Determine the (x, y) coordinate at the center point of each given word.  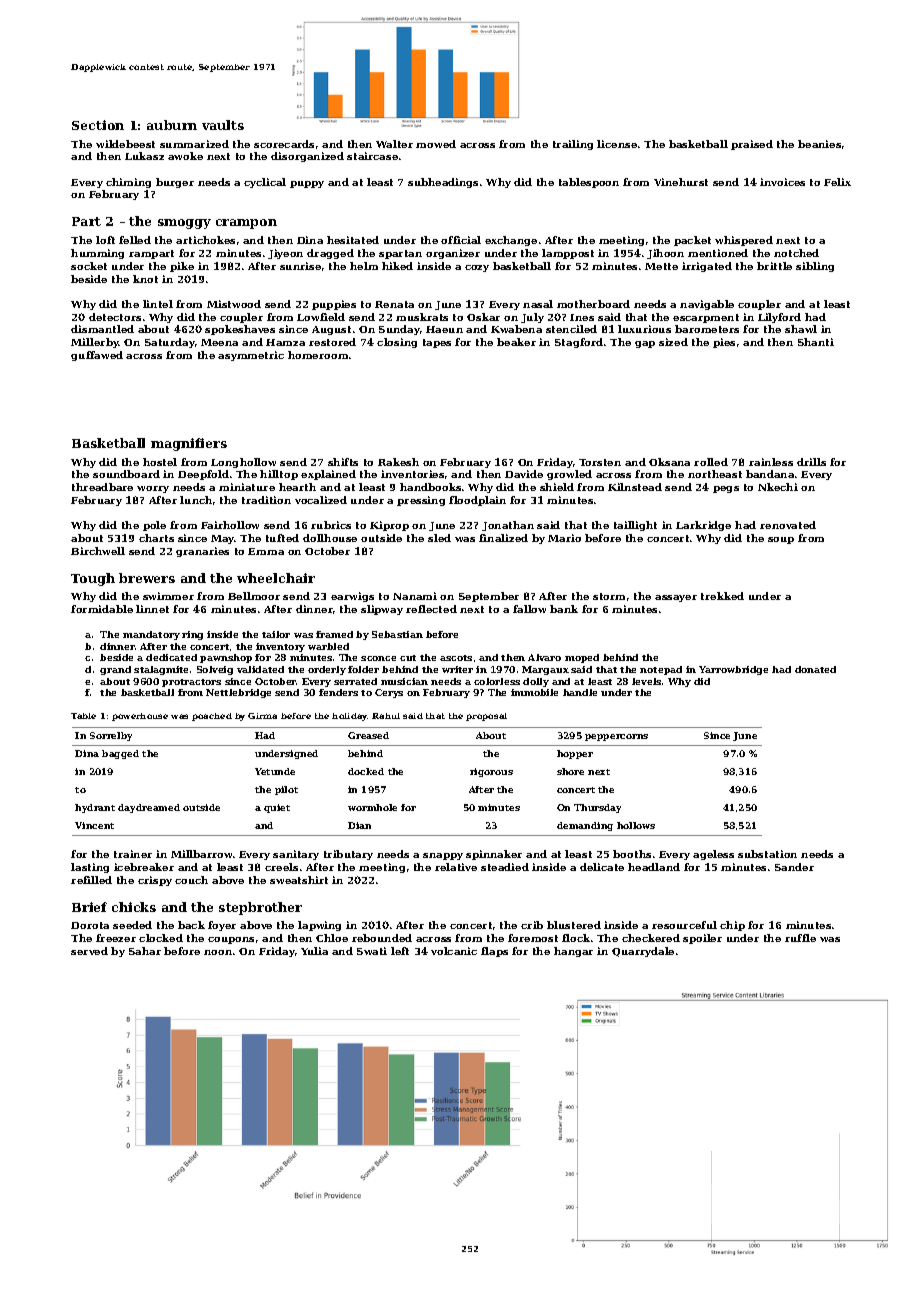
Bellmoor (254, 596)
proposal (486, 717)
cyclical (265, 183)
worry (153, 489)
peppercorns (616, 737)
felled (135, 240)
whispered (744, 241)
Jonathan (508, 526)
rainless (771, 462)
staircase (372, 156)
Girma (262, 716)
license (617, 144)
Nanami (415, 596)
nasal (538, 304)
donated (815, 669)
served (89, 951)
